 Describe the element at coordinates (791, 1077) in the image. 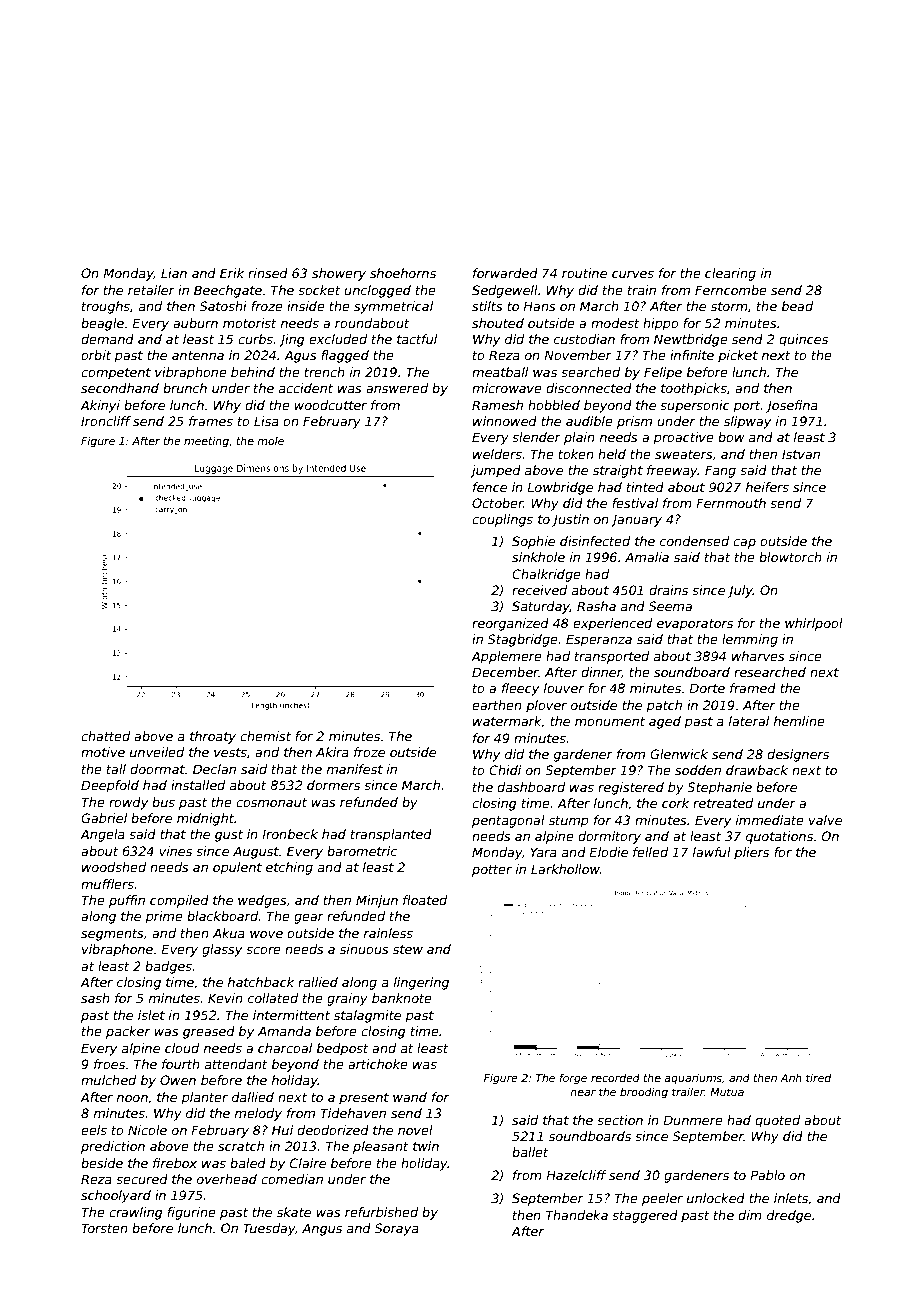

I see `Anh` at that location.
